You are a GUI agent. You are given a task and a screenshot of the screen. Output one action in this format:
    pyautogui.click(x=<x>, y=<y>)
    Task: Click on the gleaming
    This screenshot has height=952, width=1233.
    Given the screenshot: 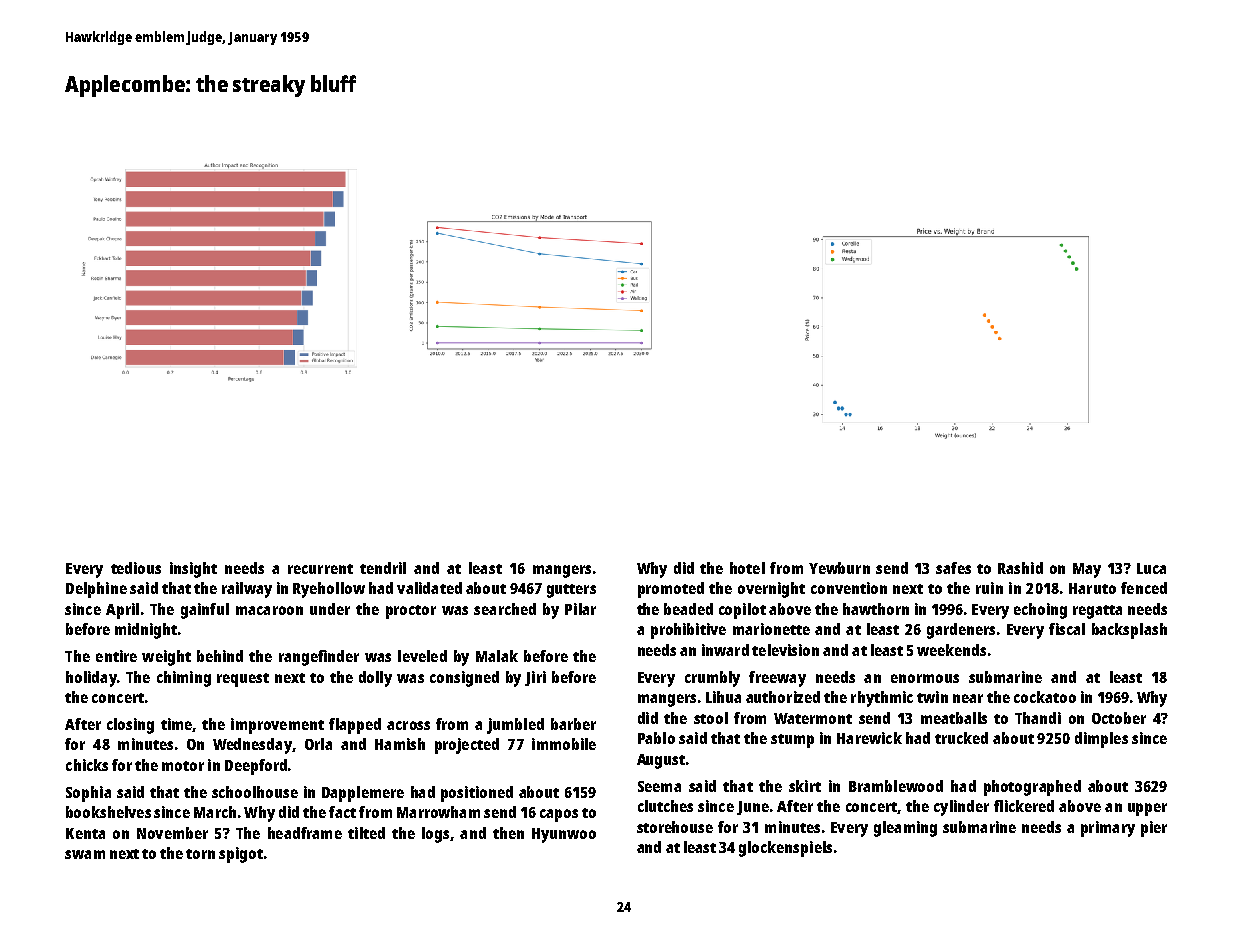 What is the action you would take?
    pyautogui.click(x=905, y=829)
